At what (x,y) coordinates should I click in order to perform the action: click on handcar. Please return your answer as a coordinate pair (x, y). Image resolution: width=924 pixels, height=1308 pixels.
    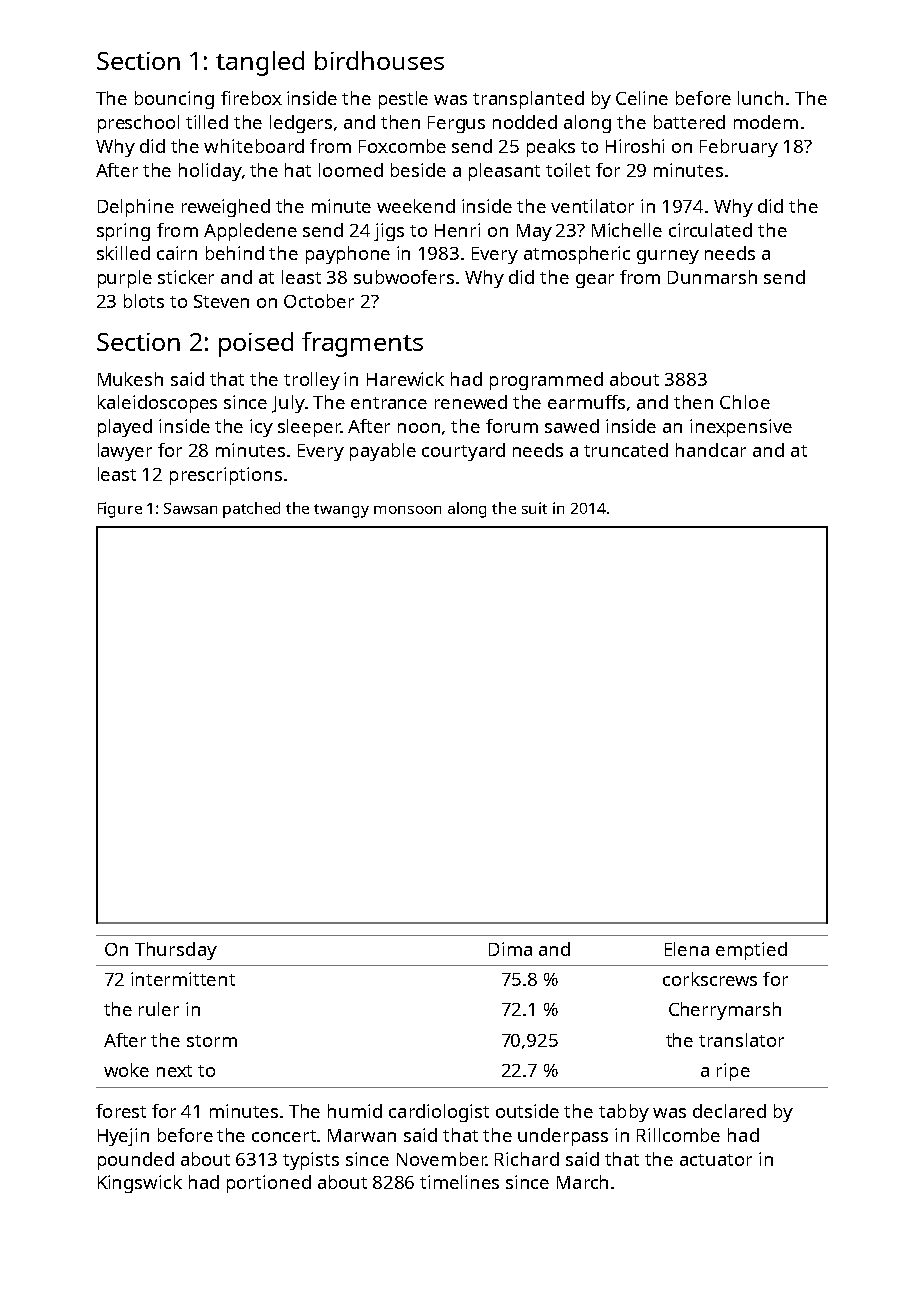
    Looking at the image, I should click on (711, 450).
